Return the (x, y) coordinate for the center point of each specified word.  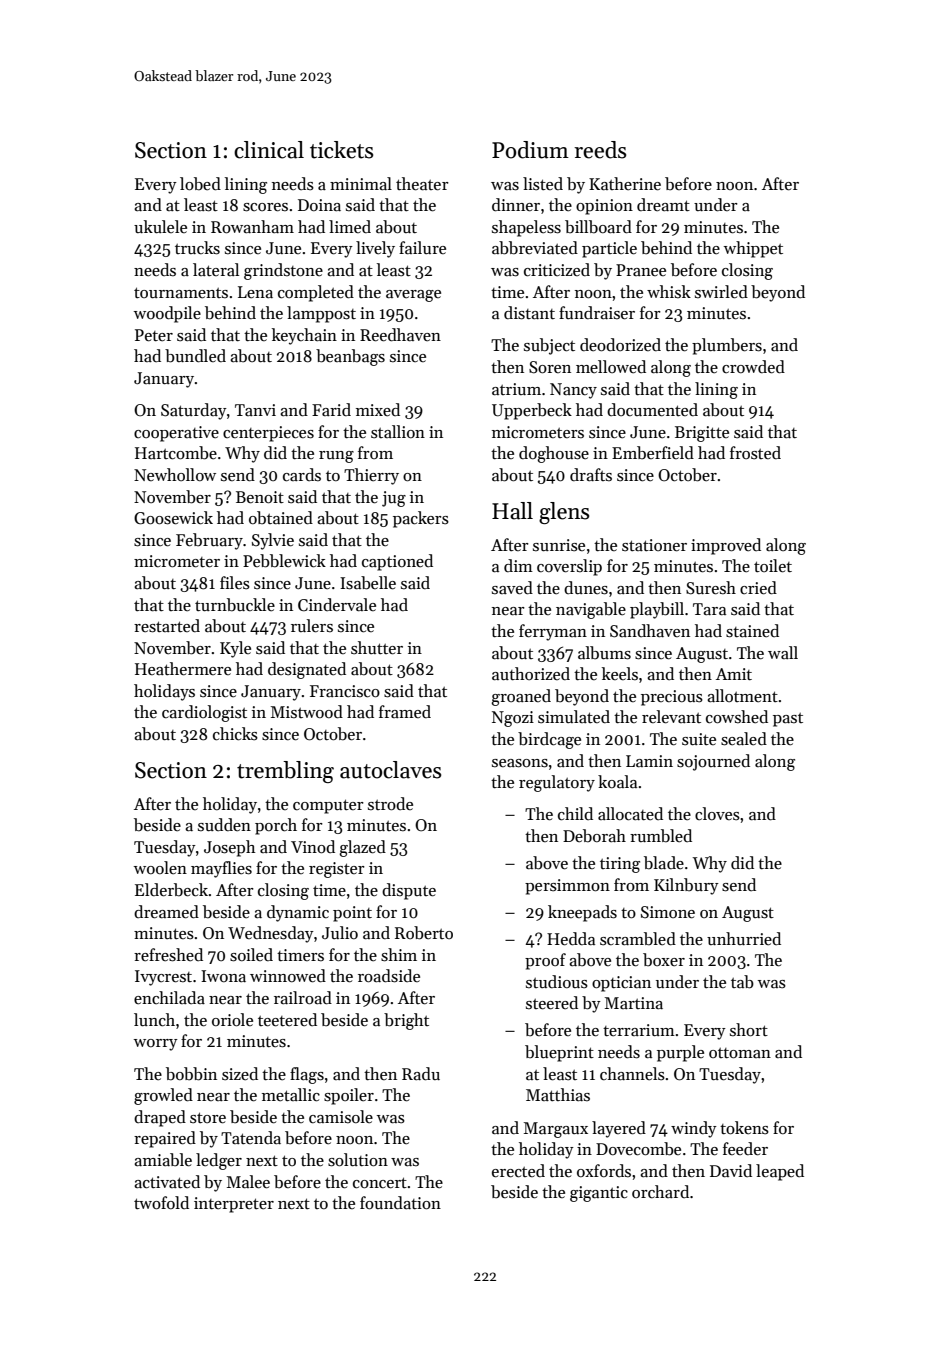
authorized (531, 674)
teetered (287, 1020)
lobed (200, 184)
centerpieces (268, 434)
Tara (709, 609)
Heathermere (183, 669)
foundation (400, 1203)
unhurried (744, 939)
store (208, 1118)
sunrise (559, 545)
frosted (755, 453)
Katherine (625, 184)
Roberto (424, 933)
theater (422, 184)
